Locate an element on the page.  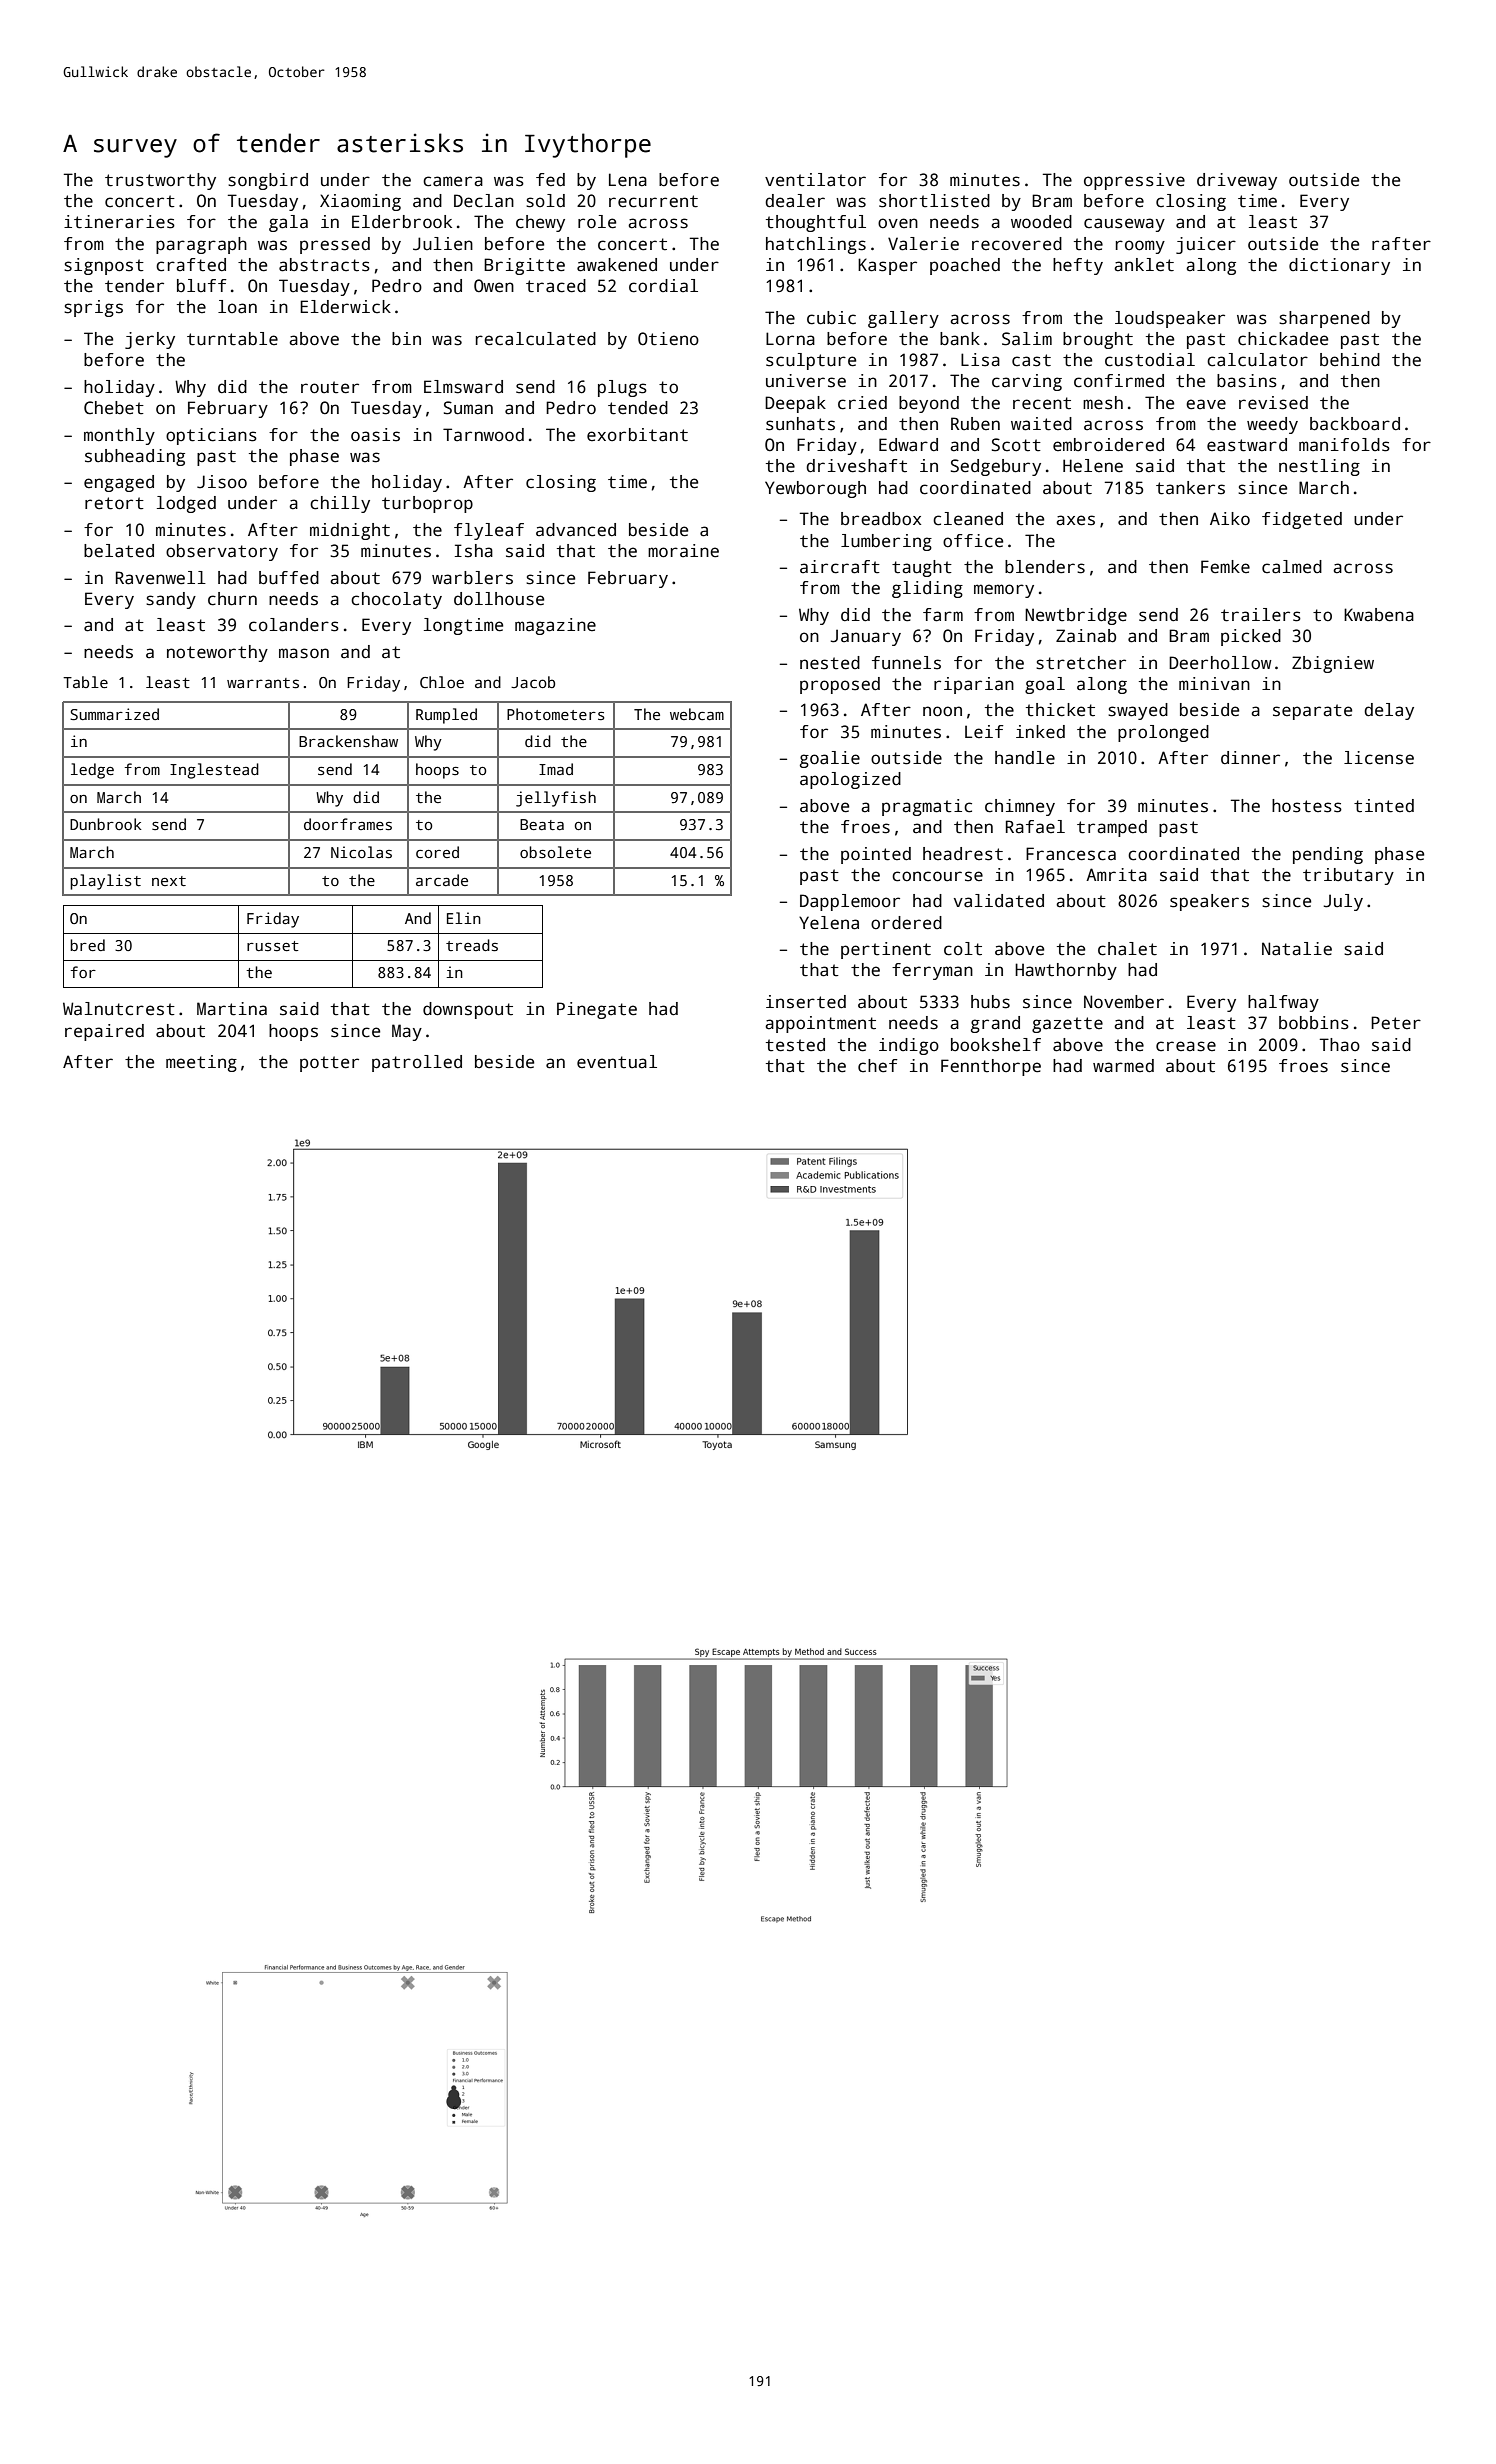
minivan is located at coordinates (1214, 684).
